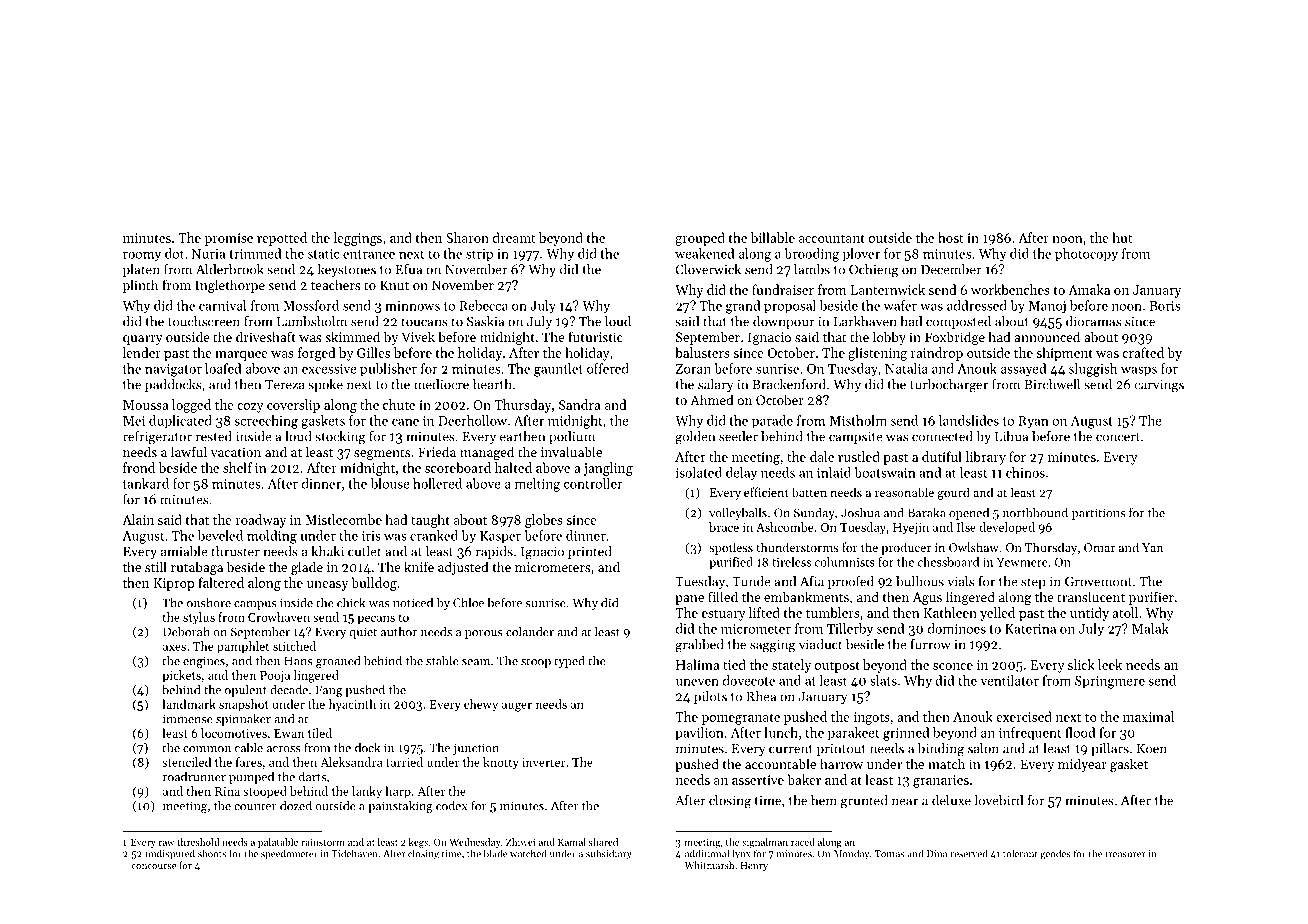  Describe the element at coordinates (311, 305) in the image. I see `Mossford` at that location.
